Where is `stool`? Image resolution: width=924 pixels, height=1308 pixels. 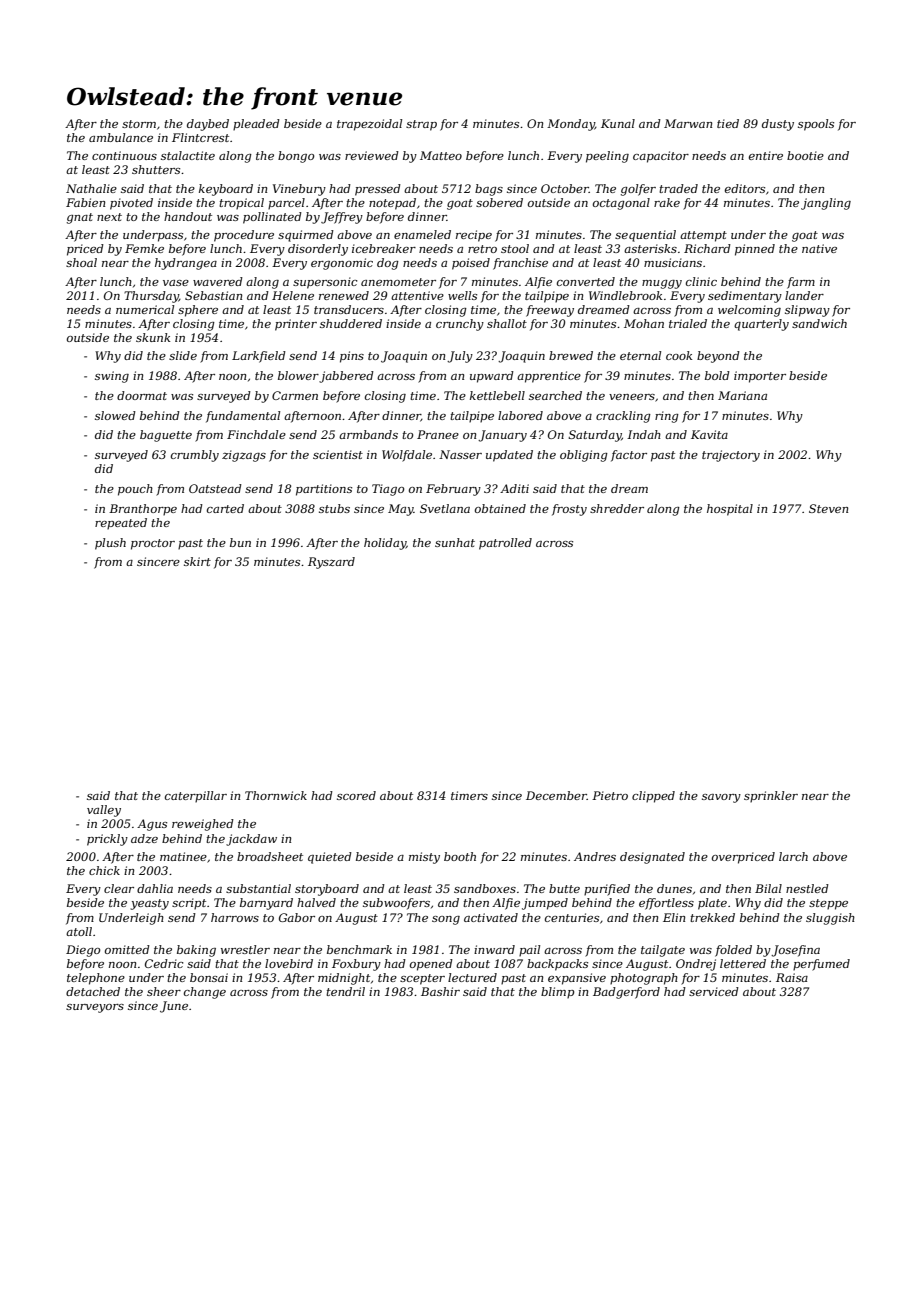 stool is located at coordinates (515, 248).
